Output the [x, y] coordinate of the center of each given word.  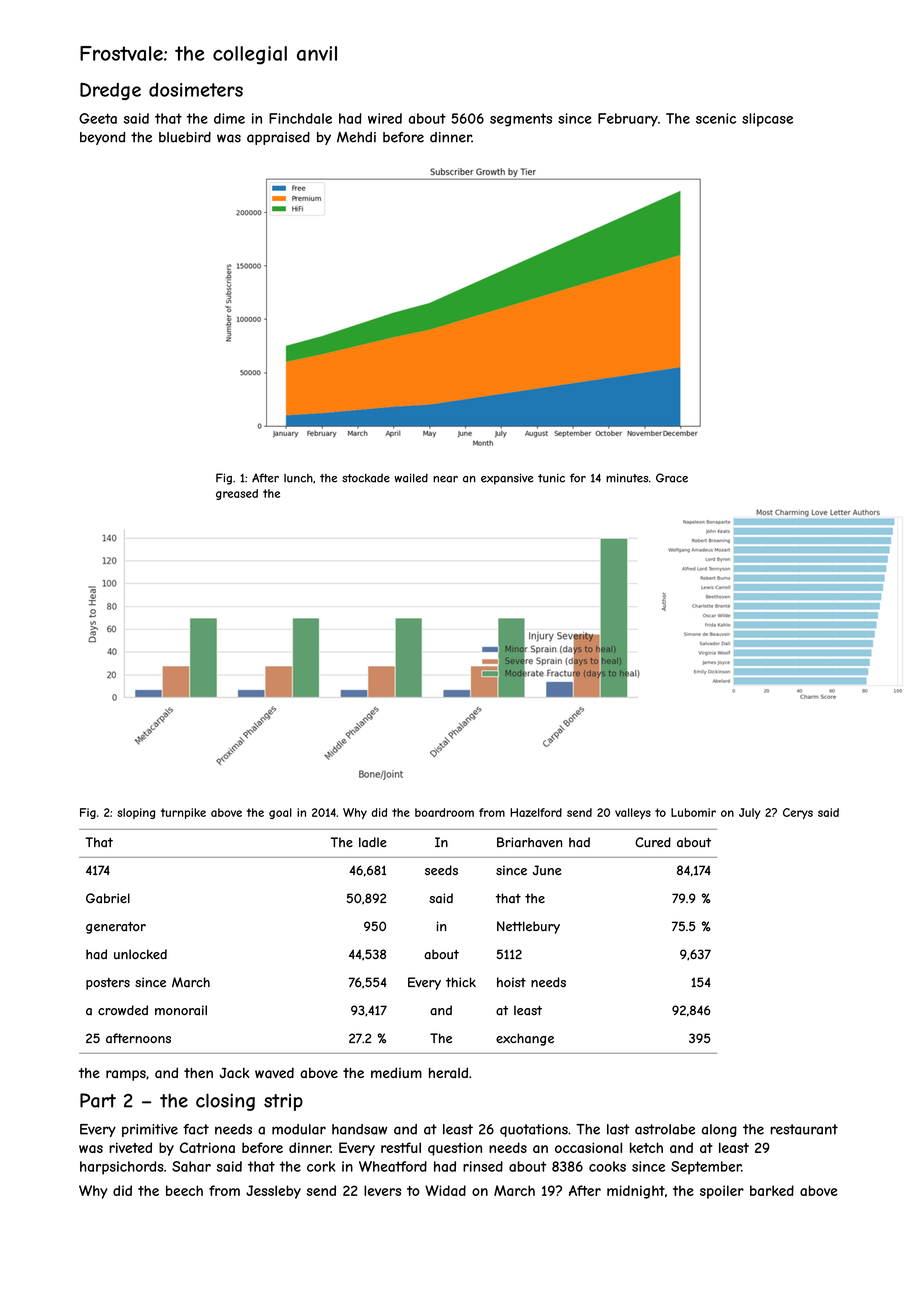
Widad [445, 1190]
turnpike [183, 813]
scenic [716, 118]
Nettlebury [528, 927]
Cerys [798, 813]
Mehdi [356, 137]
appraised [278, 138]
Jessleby [273, 1192]
